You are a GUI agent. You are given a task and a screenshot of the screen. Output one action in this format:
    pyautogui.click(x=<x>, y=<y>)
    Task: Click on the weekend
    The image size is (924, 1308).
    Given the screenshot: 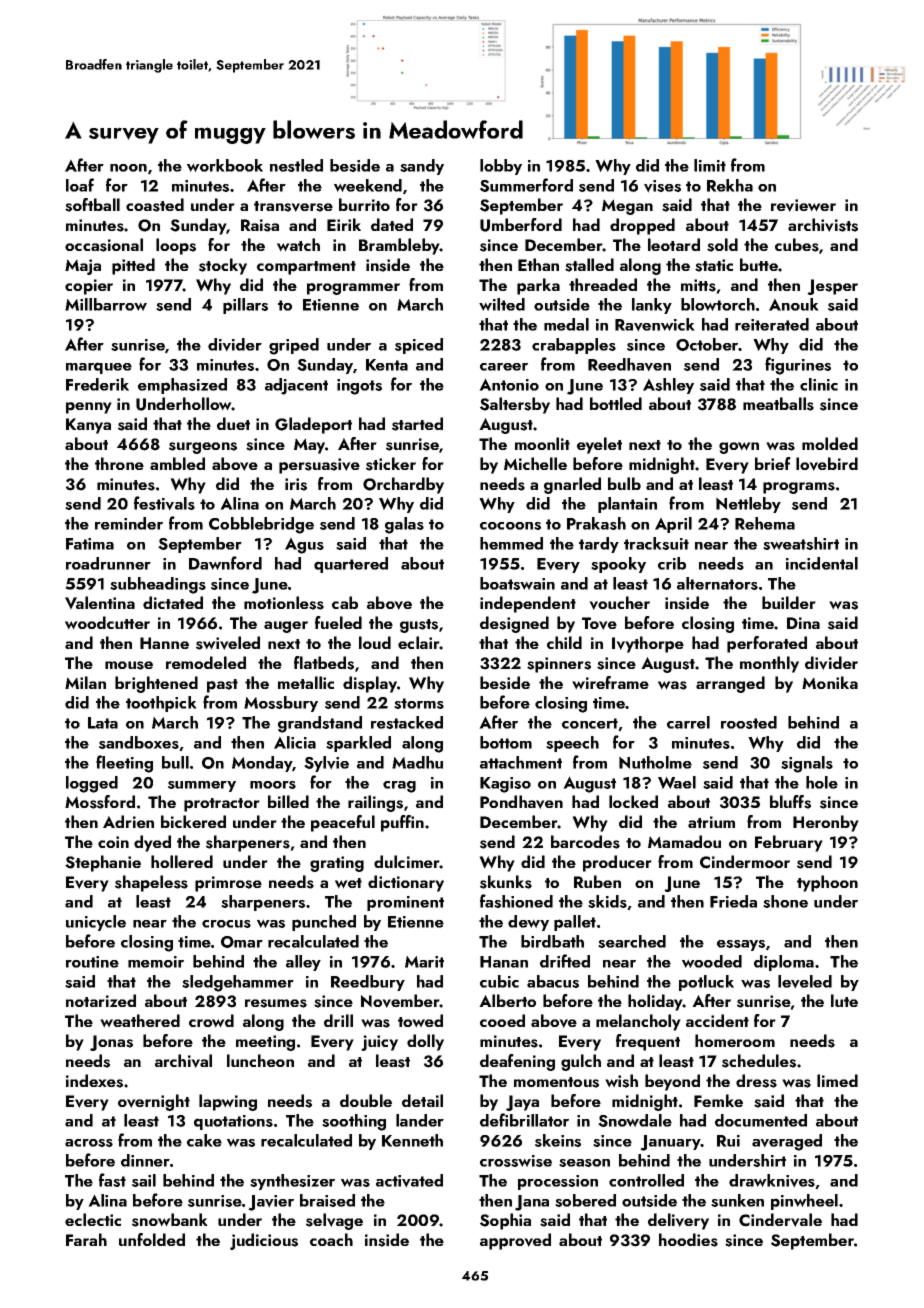 What is the action you would take?
    pyautogui.click(x=368, y=185)
